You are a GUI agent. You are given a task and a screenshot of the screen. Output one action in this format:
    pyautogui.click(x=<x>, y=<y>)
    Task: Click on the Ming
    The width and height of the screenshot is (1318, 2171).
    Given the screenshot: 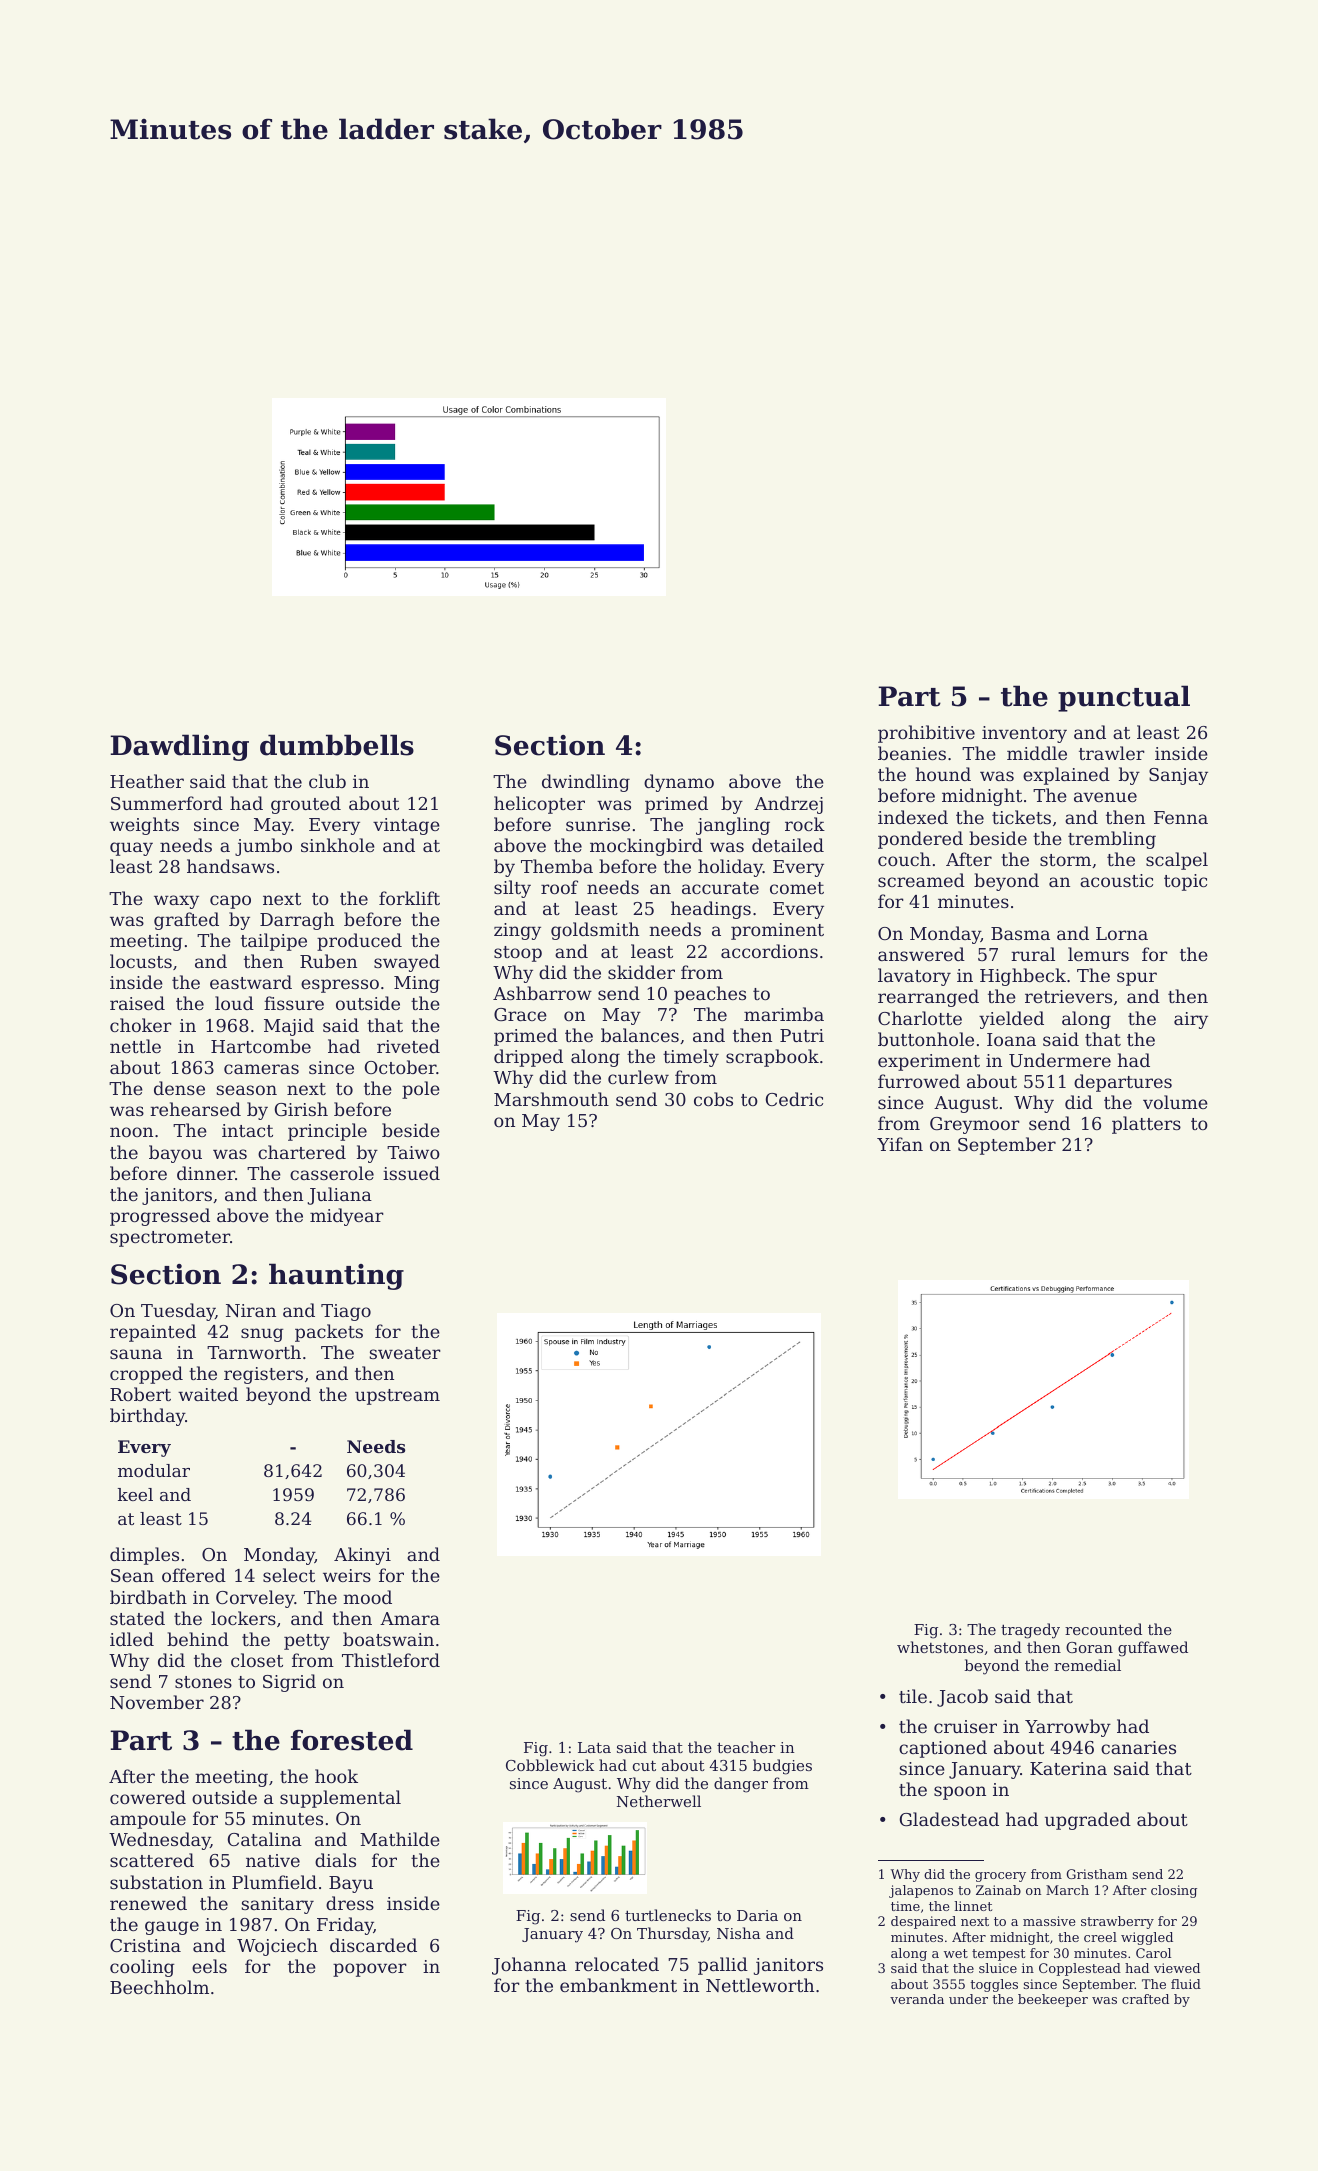 What is the action you would take?
    pyautogui.click(x=417, y=984)
